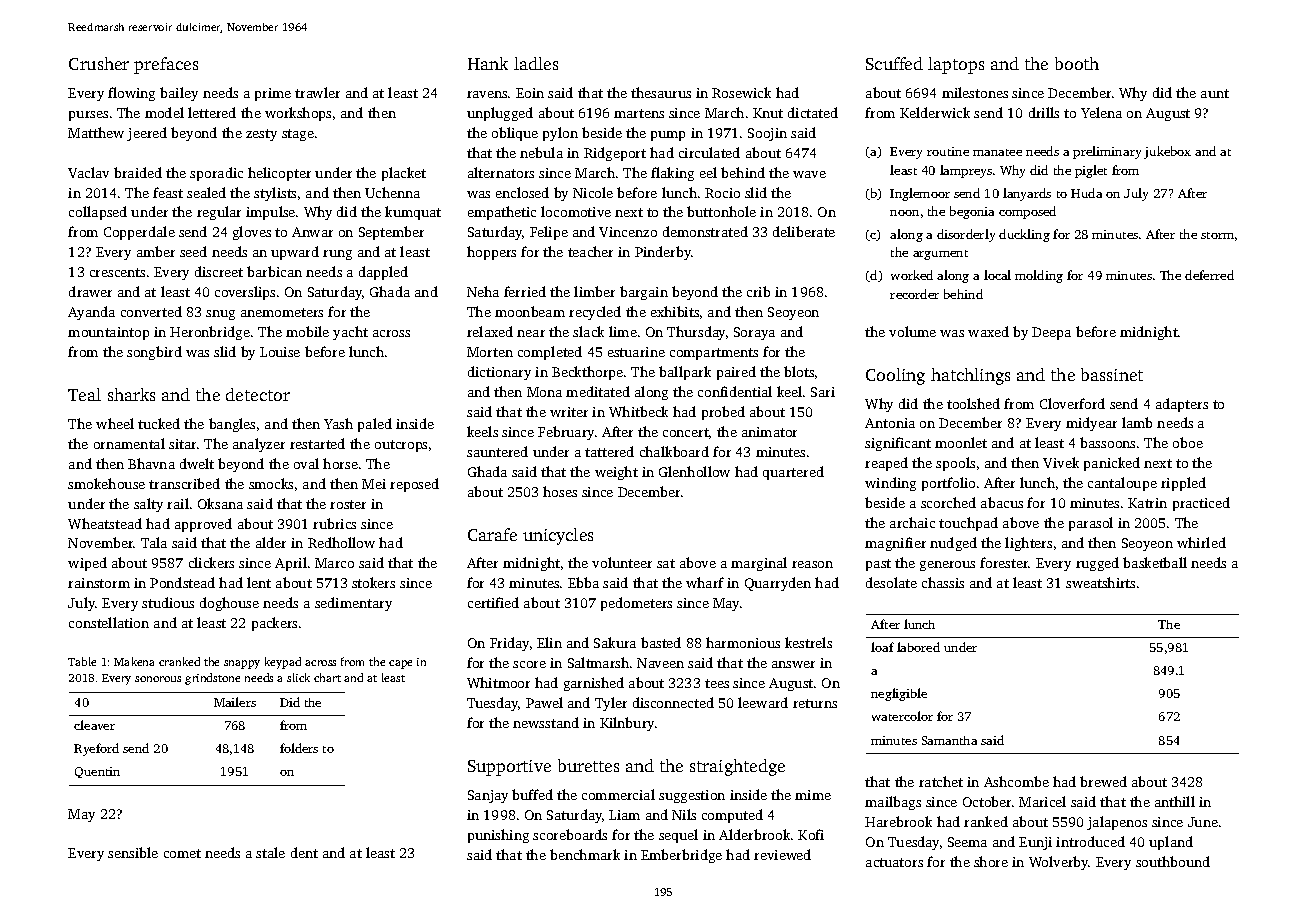 This page has width=1308, height=924. What do you see at coordinates (99, 63) in the page?
I see `Crusher` at bounding box center [99, 63].
